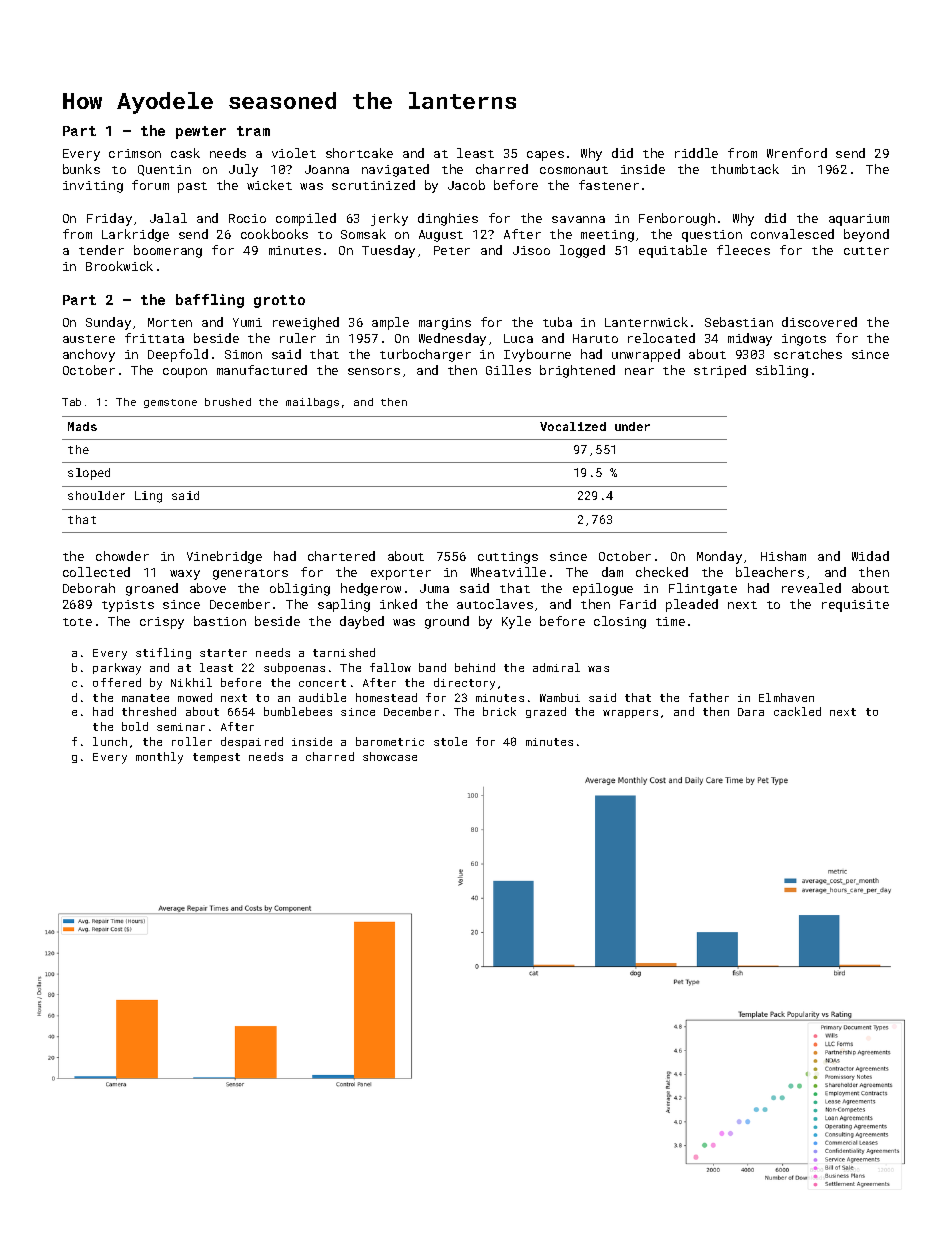 The image size is (952, 1233). Describe the element at coordinates (582, 251) in the screenshot. I see `logged` at that location.
